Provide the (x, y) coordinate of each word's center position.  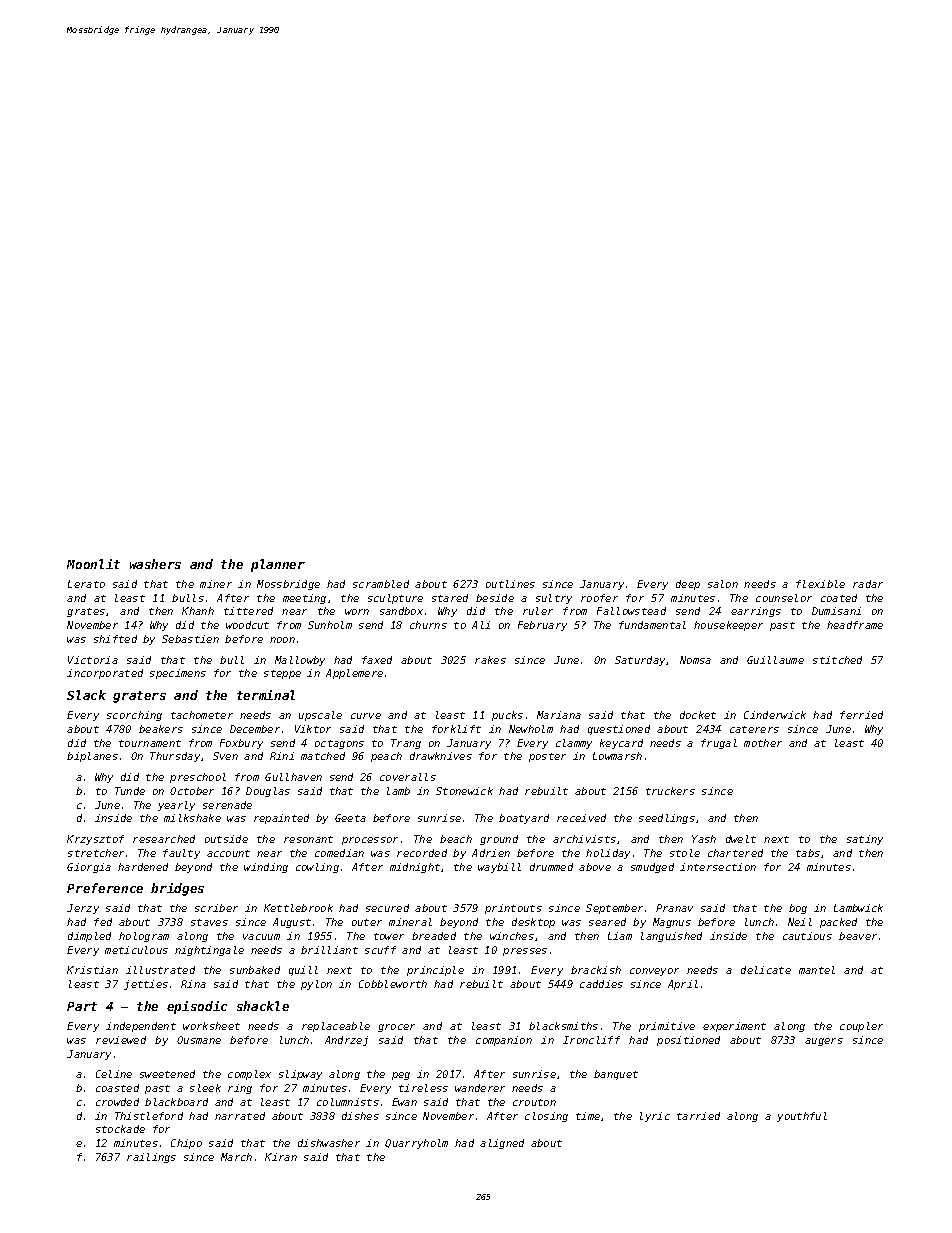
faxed (377, 660)
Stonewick (464, 791)
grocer (396, 1028)
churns (428, 625)
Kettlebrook (298, 908)
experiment (734, 1027)
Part (82, 1006)
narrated (240, 1116)
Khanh (198, 611)
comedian (339, 853)
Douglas (268, 792)
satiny (865, 840)
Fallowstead (631, 611)
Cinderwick (775, 715)
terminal (266, 695)
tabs (808, 853)
